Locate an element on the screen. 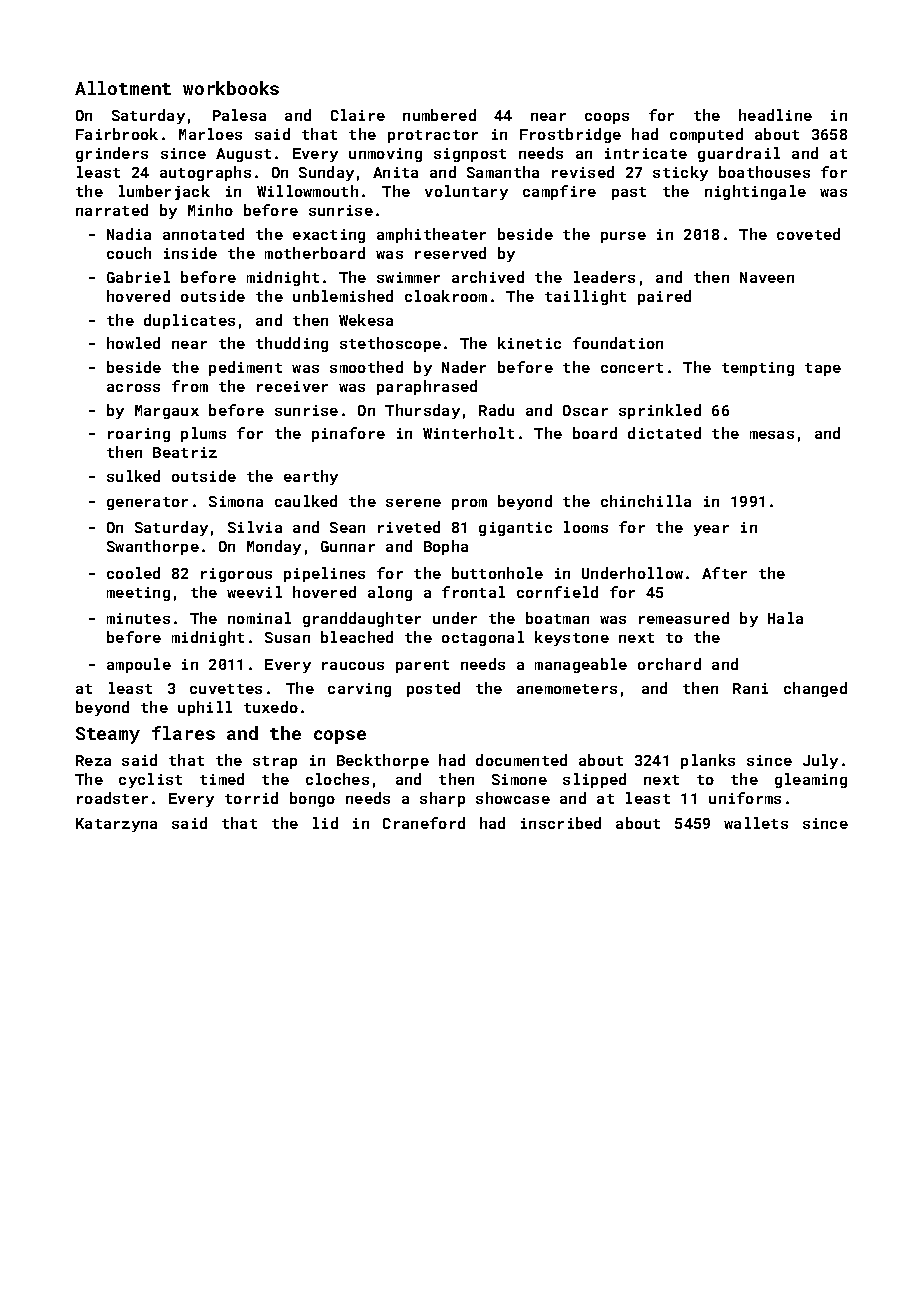 Image resolution: width=924 pixels, height=1308 pixels. inside is located at coordinates (190, 253).
